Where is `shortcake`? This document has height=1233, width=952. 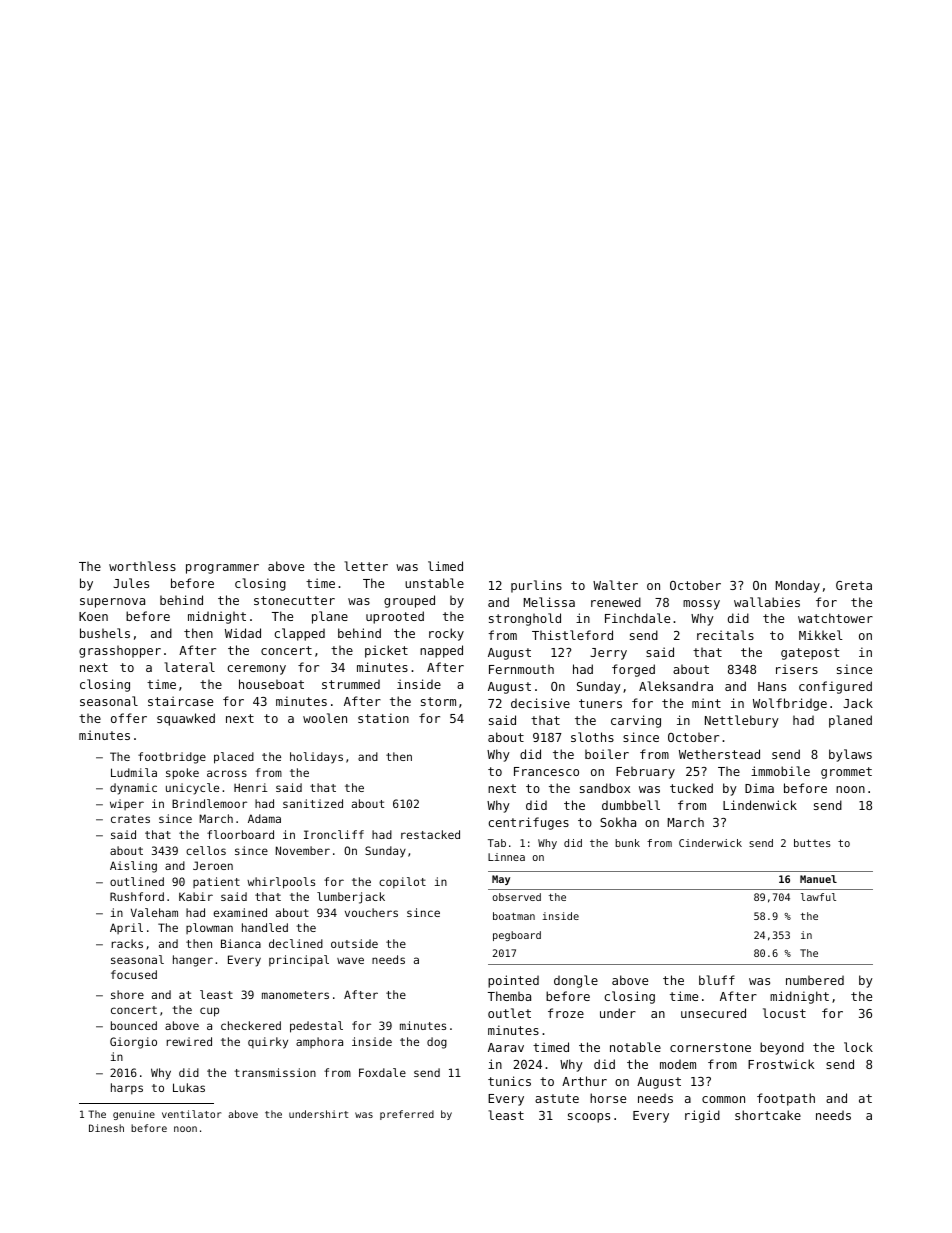
shortcake is located at coordinates (768, 1115).
